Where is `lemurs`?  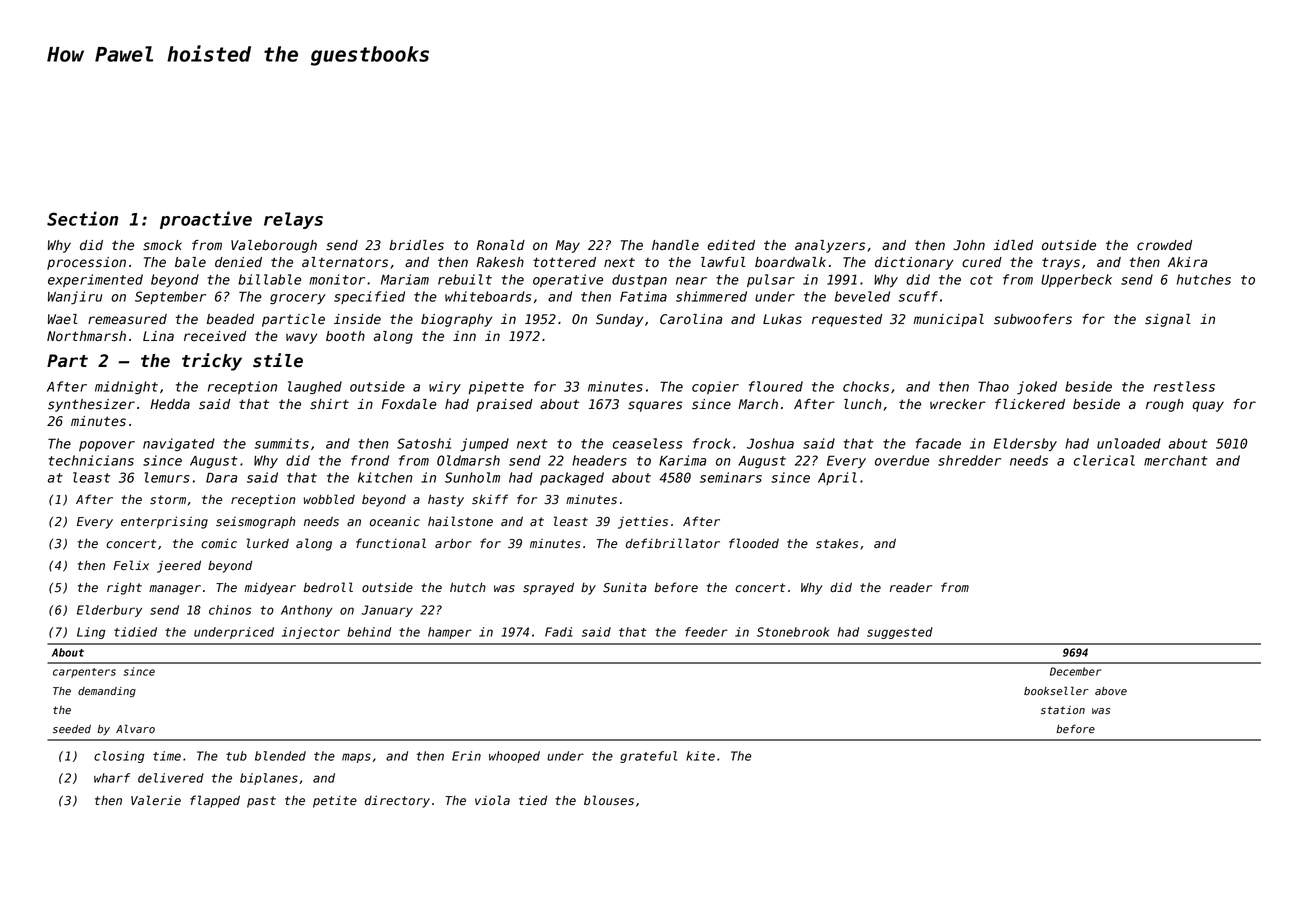
lemurs is located at coordinates (167, 477).
